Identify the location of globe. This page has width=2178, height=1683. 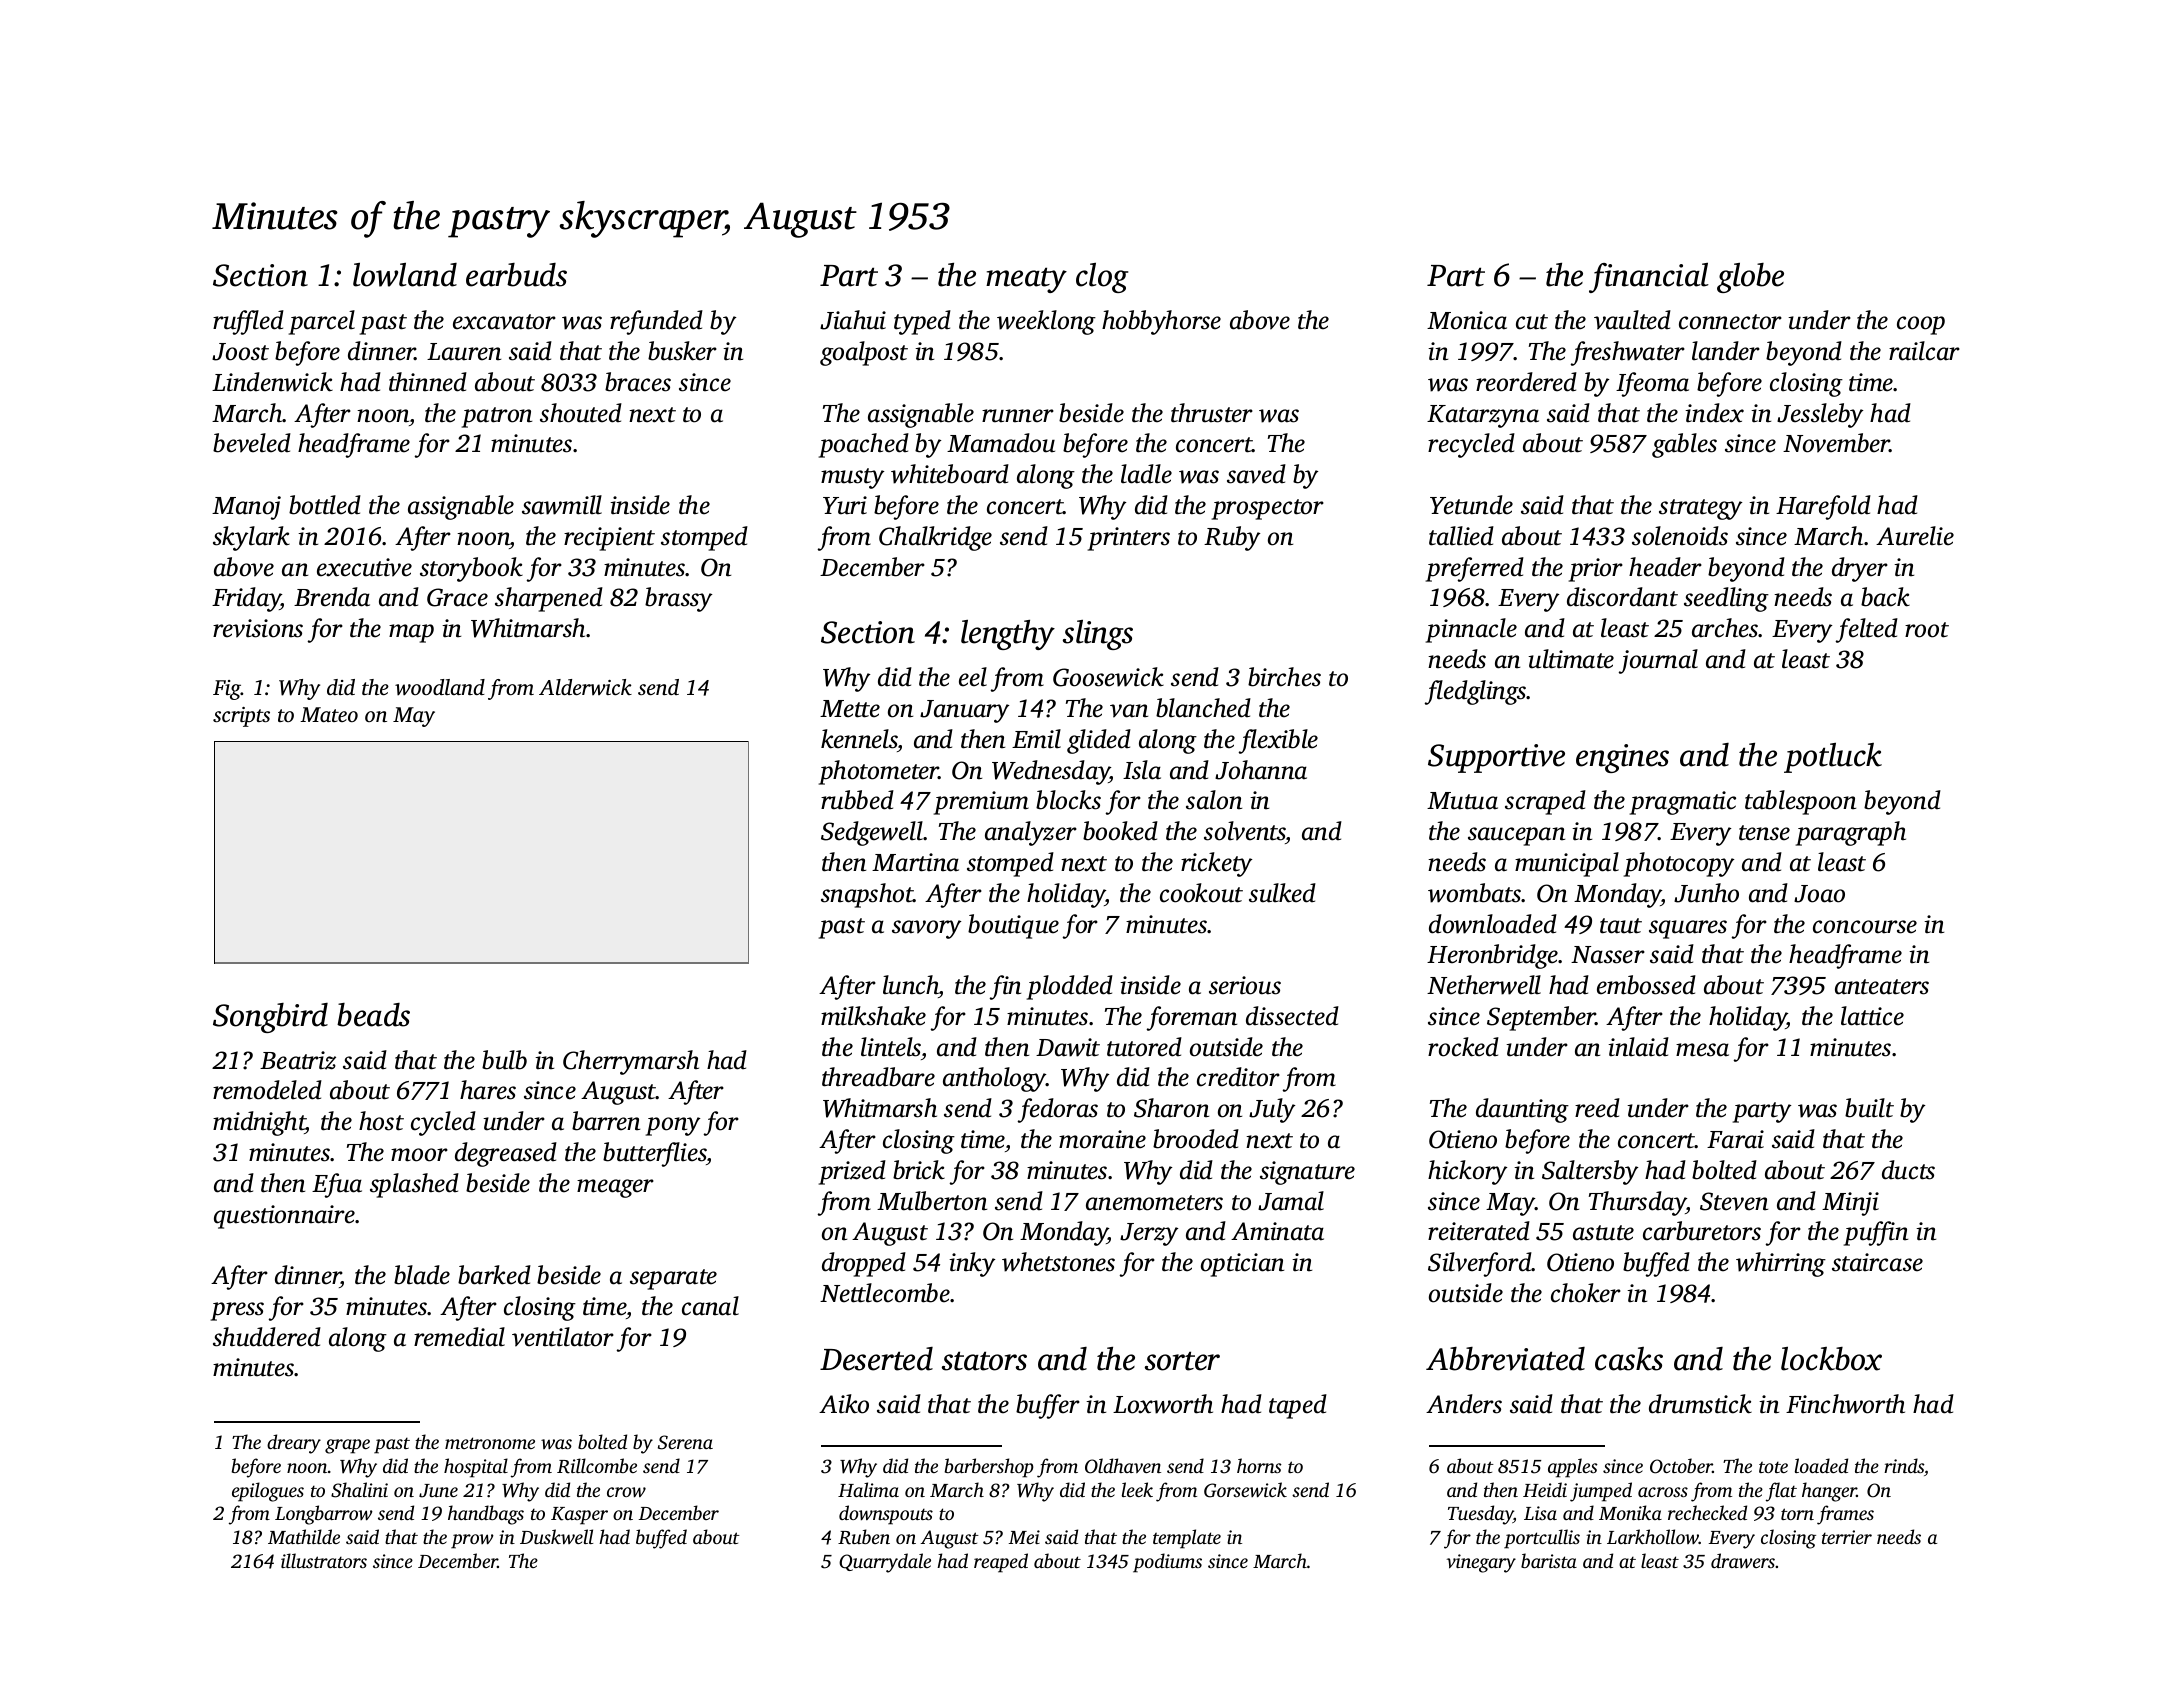
(1750, 278).
